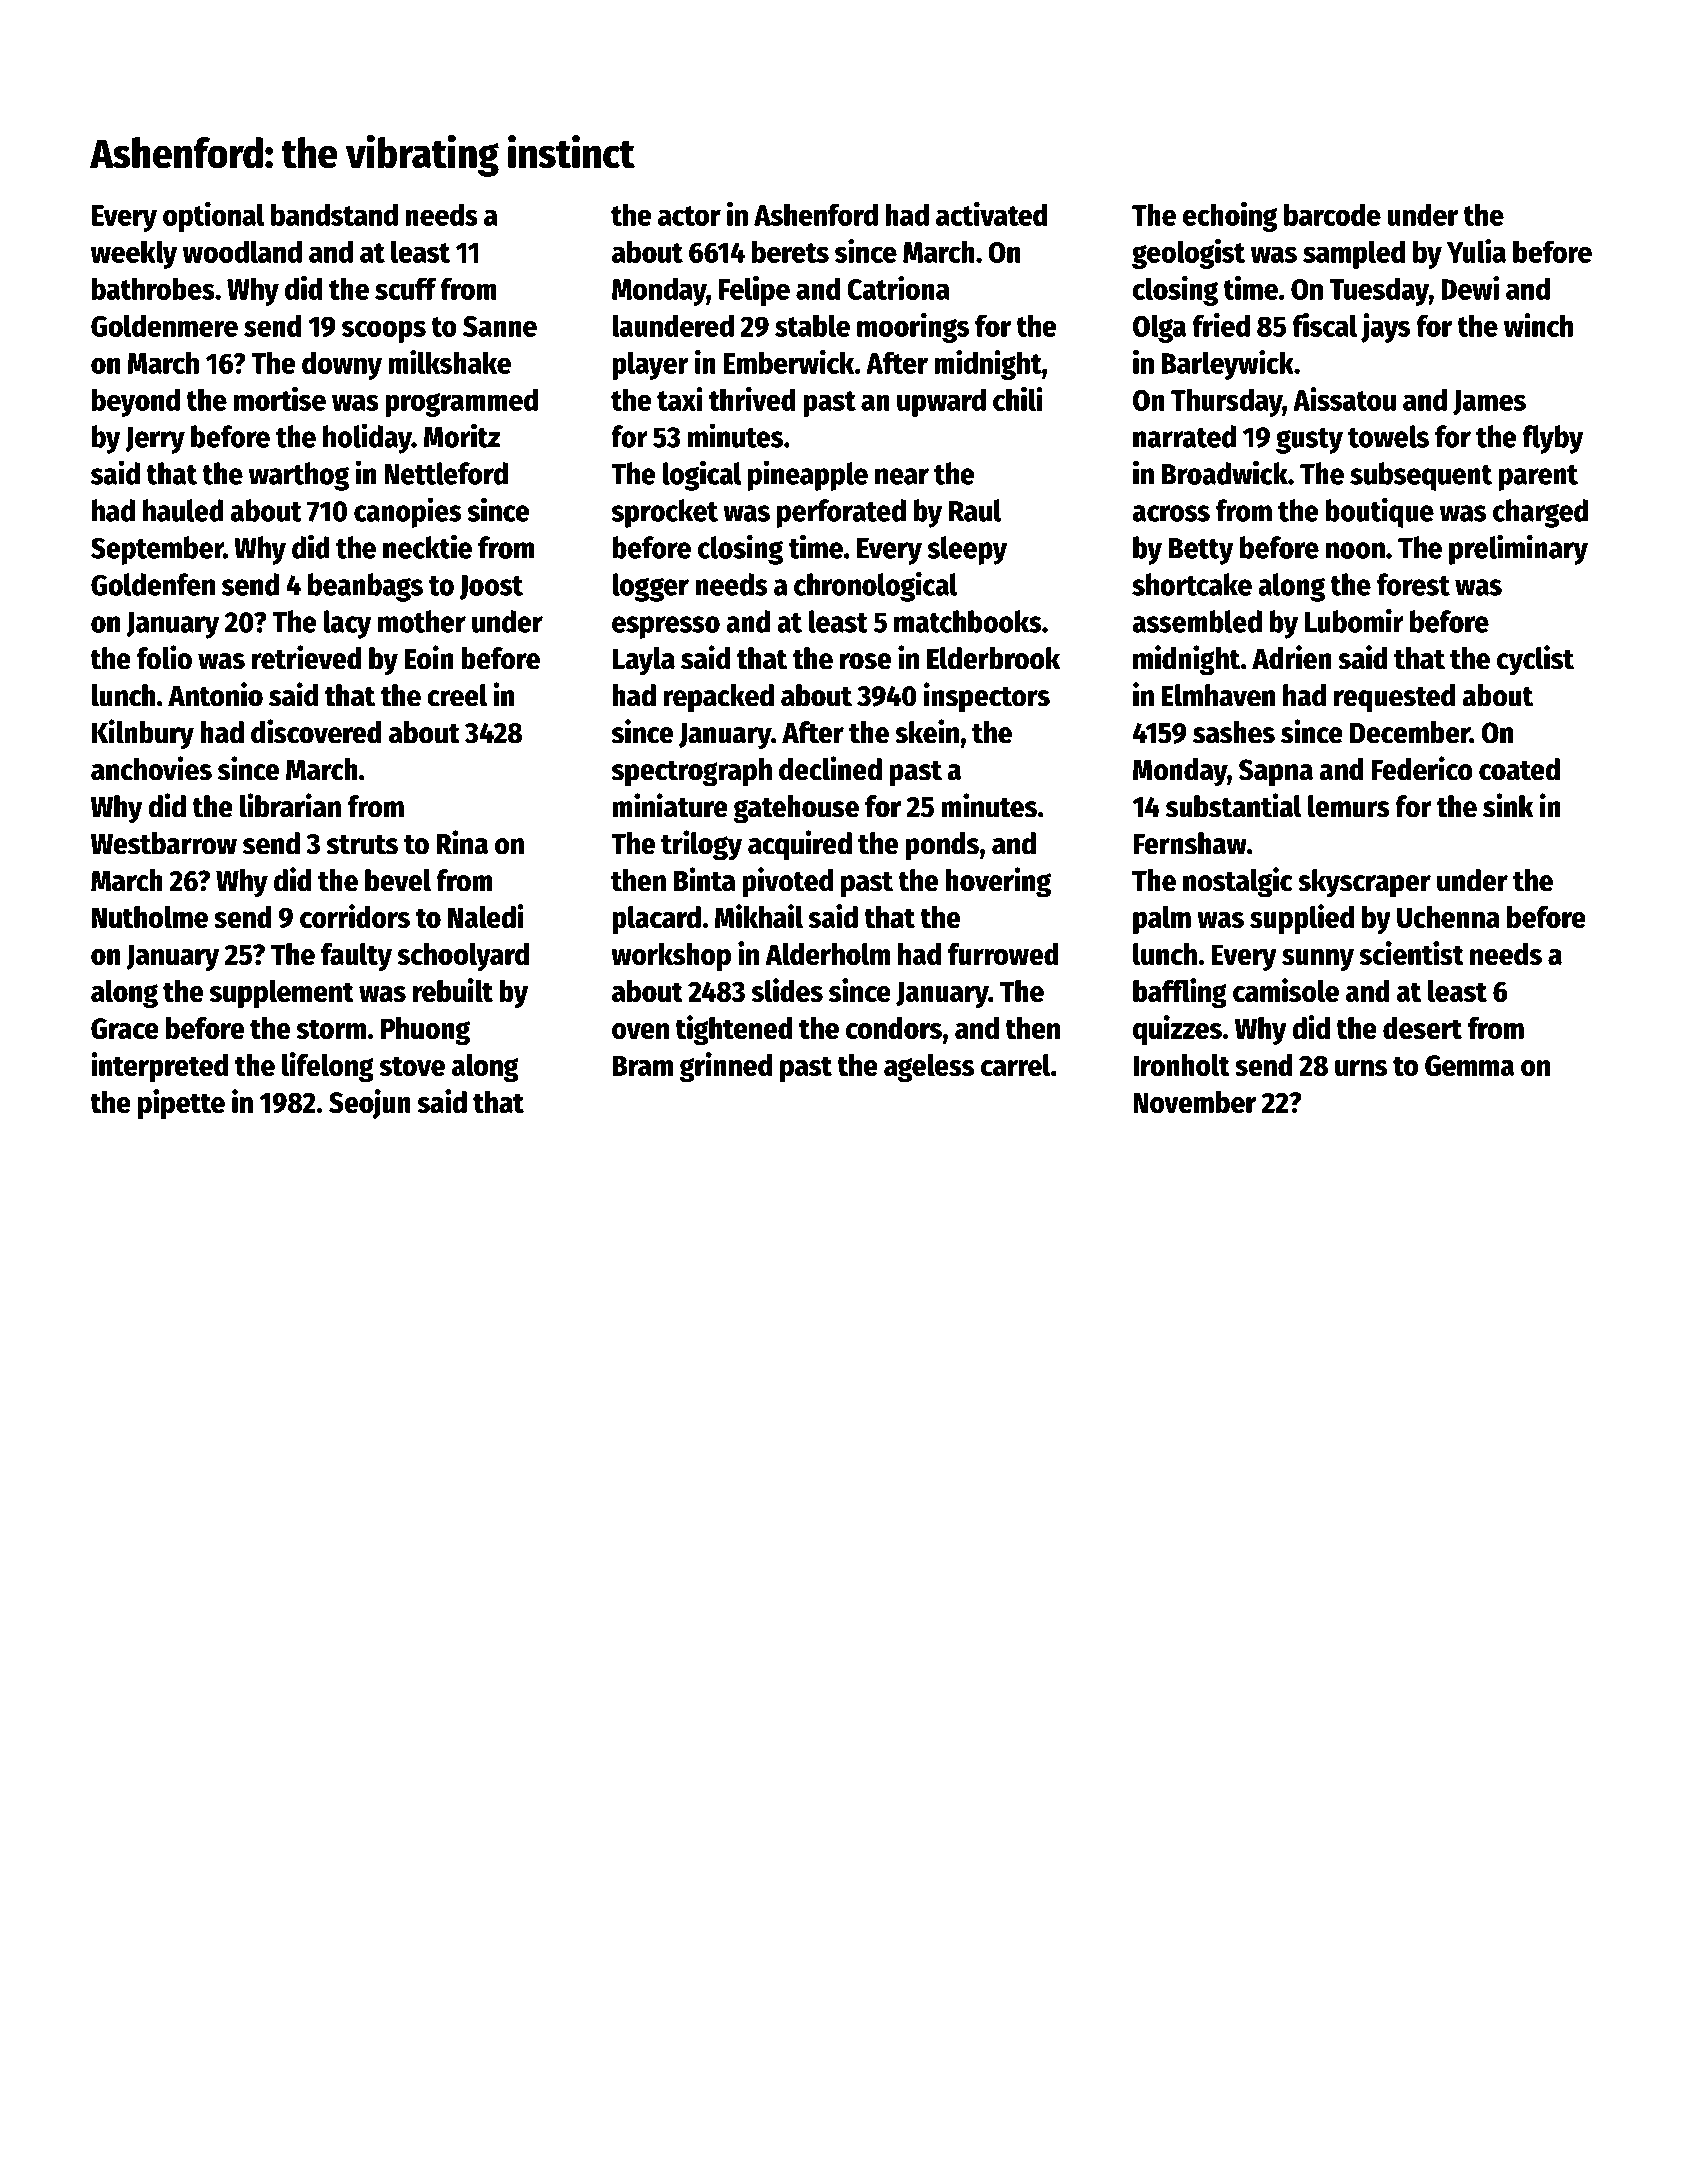 This screenshot has height=2178, width=1683. Describe the element at coordinates (1332, 214) in the screenshot. I see `barcode` at that location.
